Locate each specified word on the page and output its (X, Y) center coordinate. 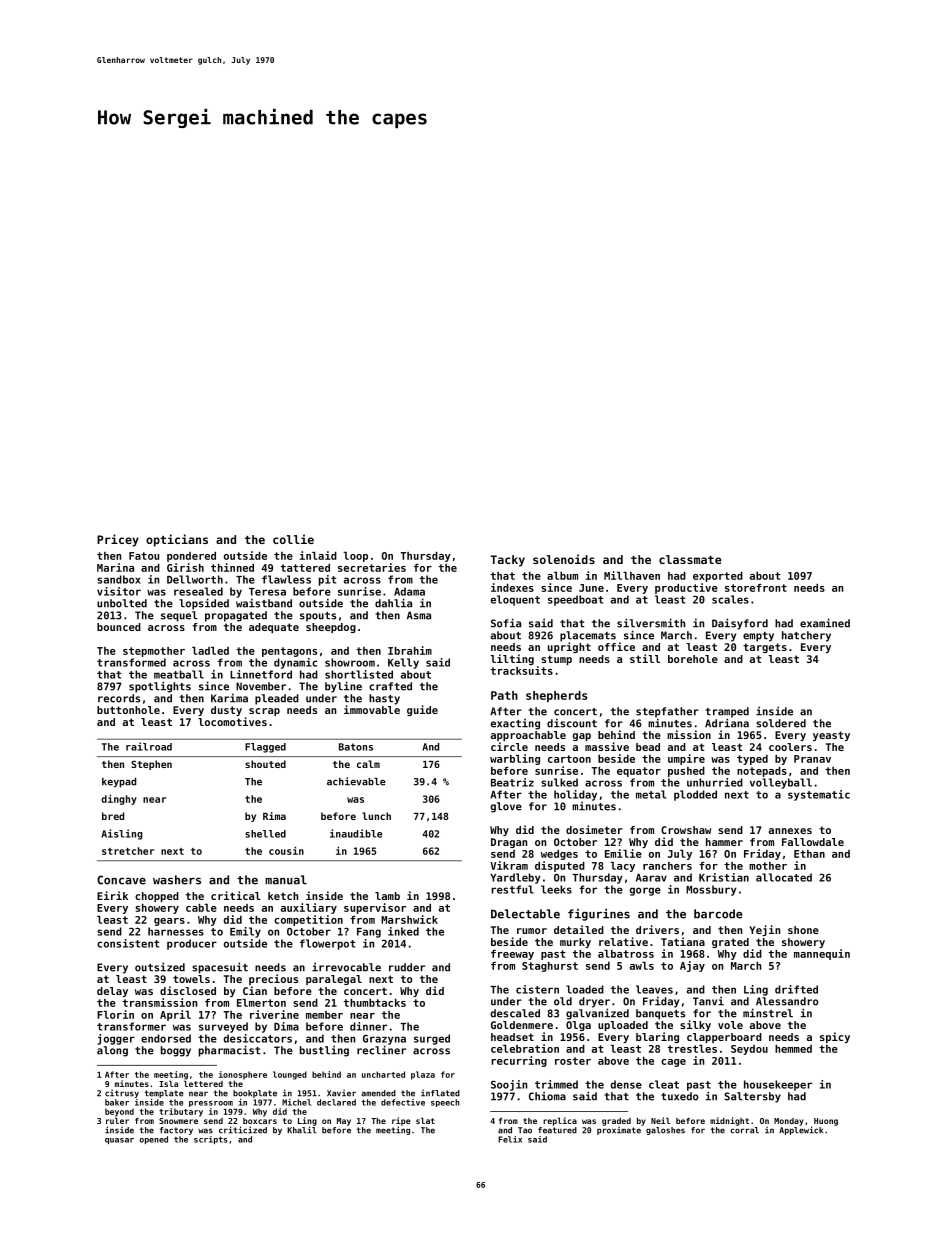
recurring (519, 1061)
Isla (168, 1084)
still (645, 658)
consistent (128, 943)
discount (572, 723)
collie (293, 539)
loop (355, 557)
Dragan (509, 843)
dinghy (119, 799)
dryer (594, 1002)
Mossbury (711, 890)
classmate (690, 559)
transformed (131, 662)
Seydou (749, 1050)
